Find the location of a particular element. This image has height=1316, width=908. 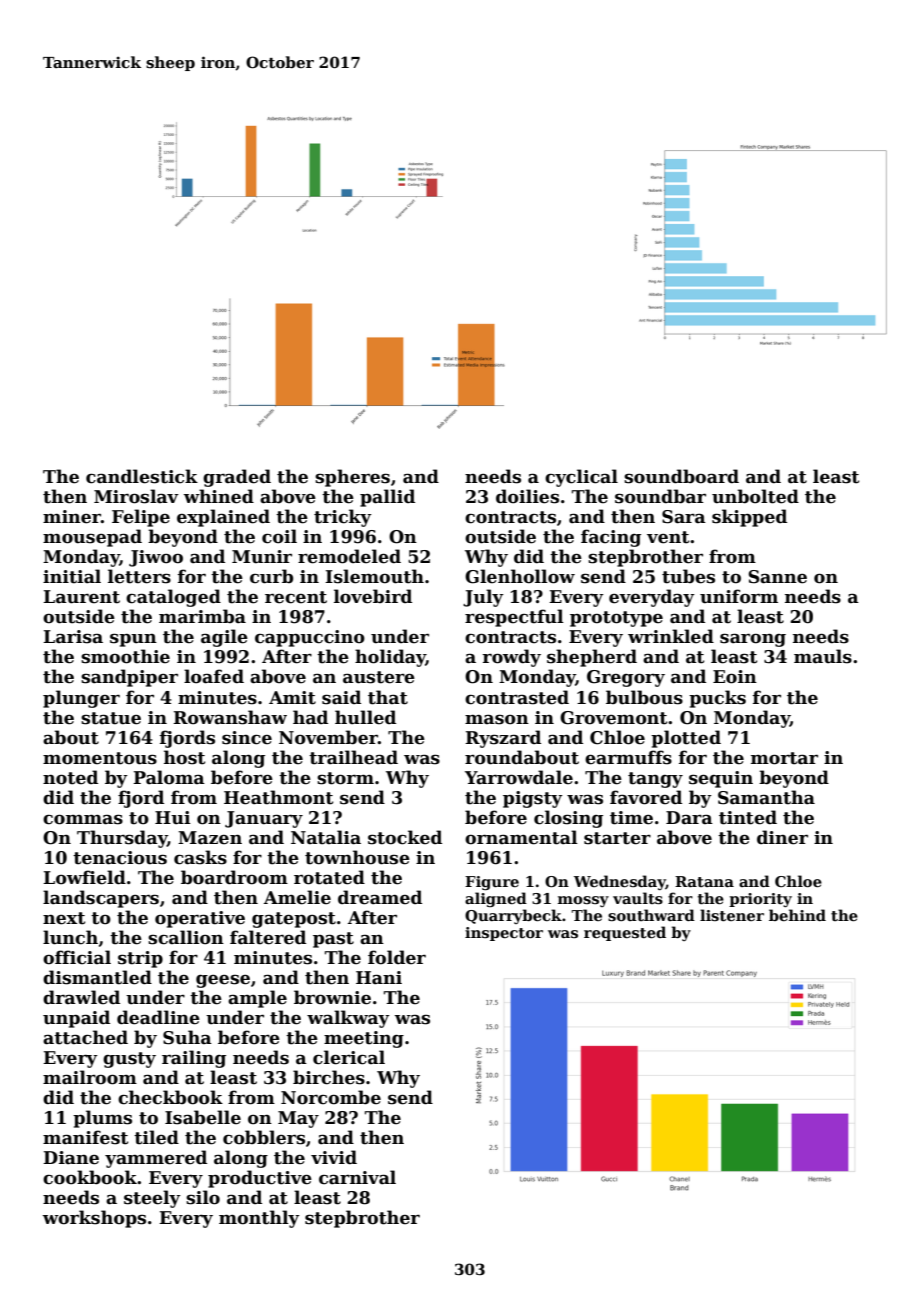

skipped is located at coordinates (749, 518).
